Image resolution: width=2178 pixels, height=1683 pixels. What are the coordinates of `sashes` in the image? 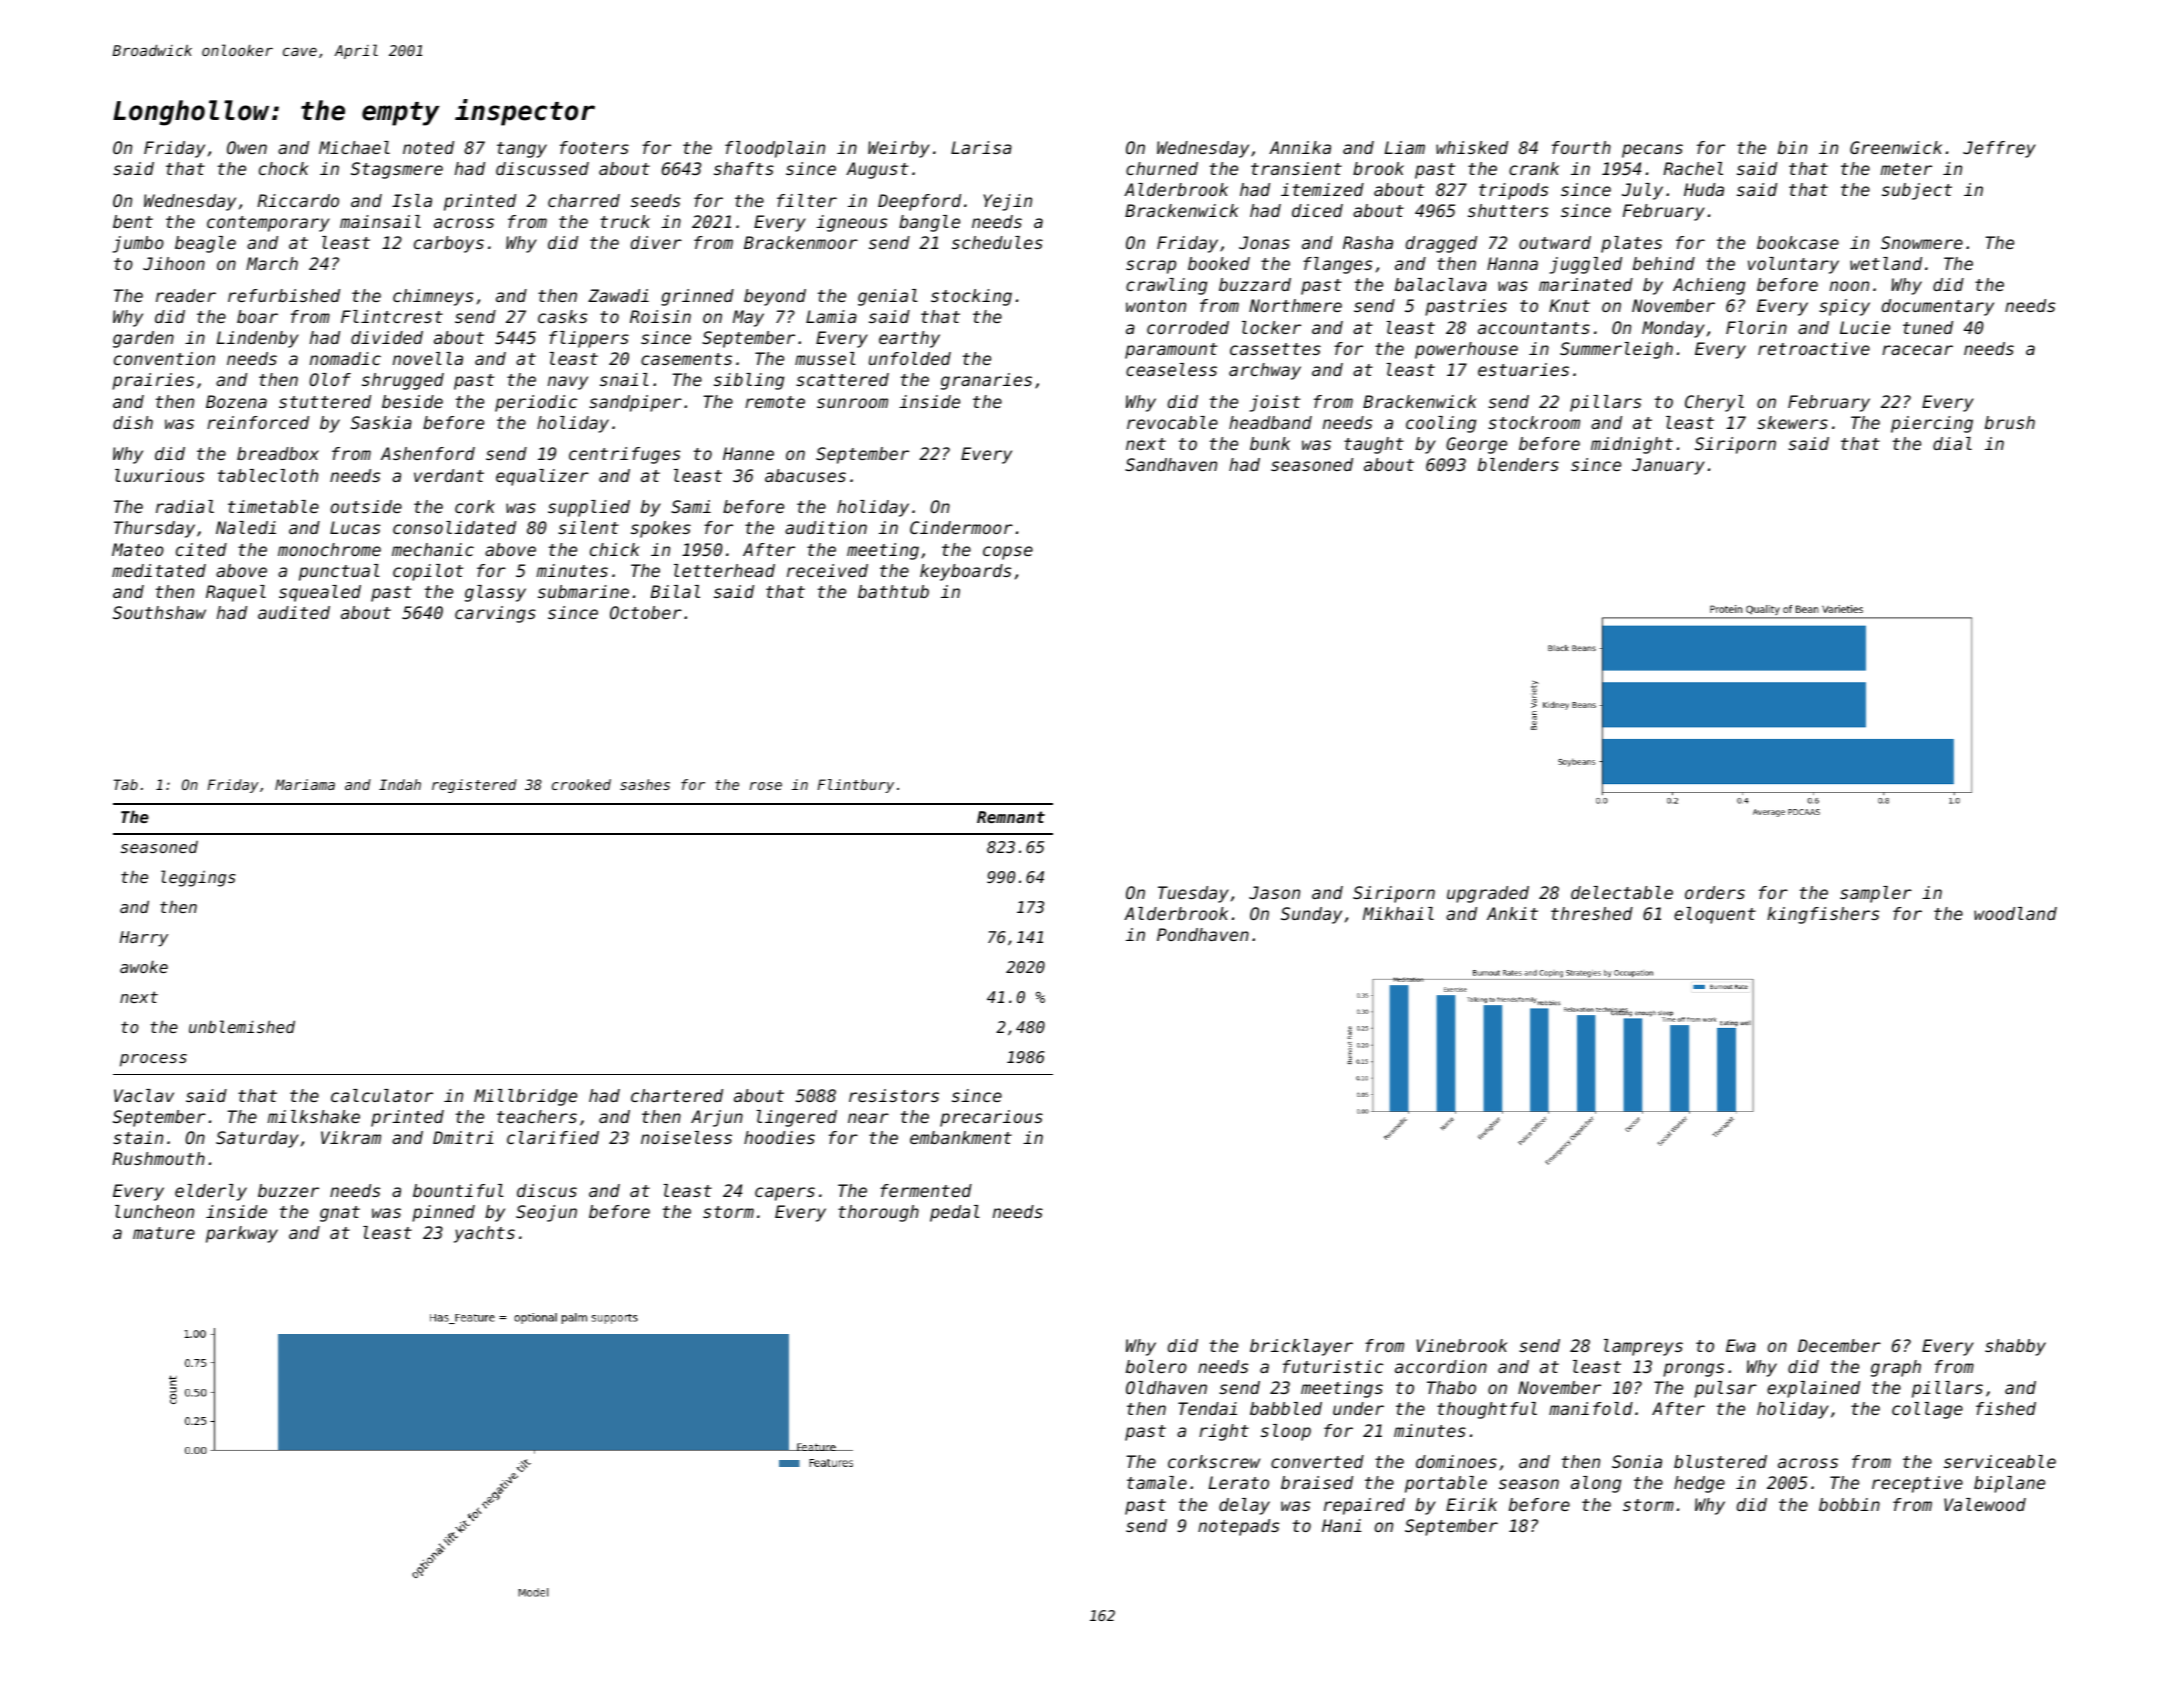 It's located at (645, 784).
